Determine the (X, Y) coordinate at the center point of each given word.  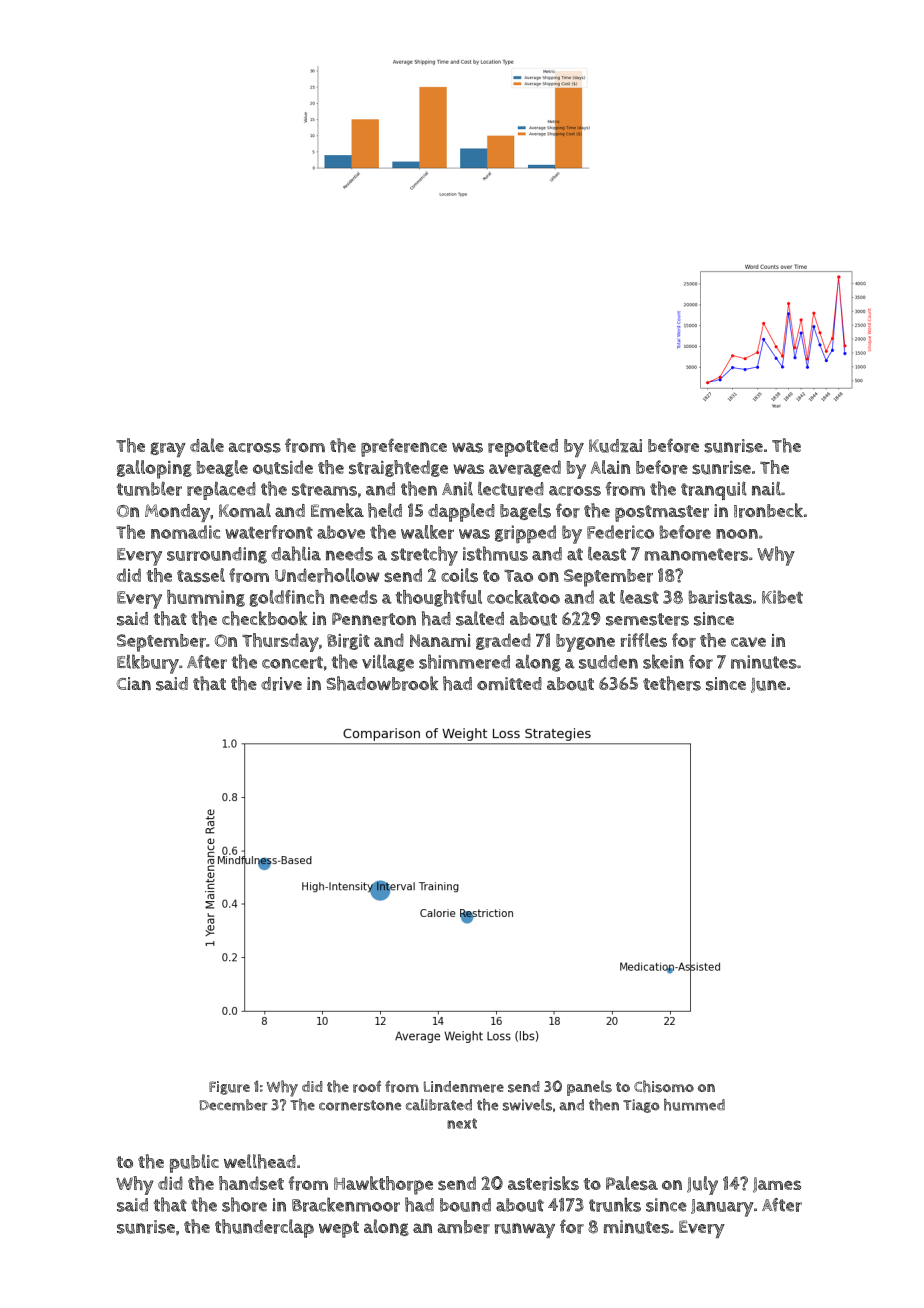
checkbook (264, 618)
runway (525, 1230)
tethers (672, 683)
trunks (615, 1204)
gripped (525, 534)
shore (244, 1204)
